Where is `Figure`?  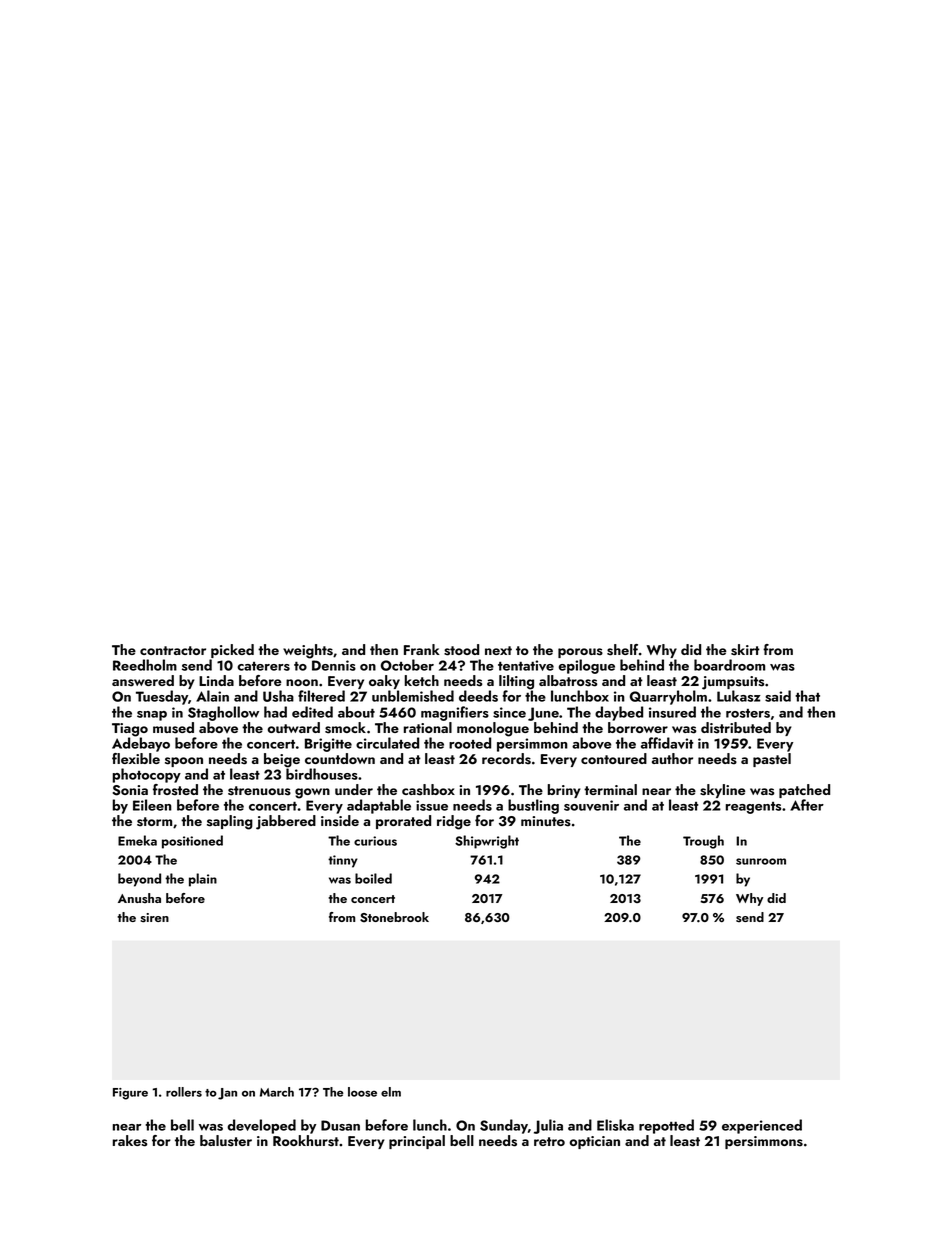
Figure is located at coordinates (130, 1094).
